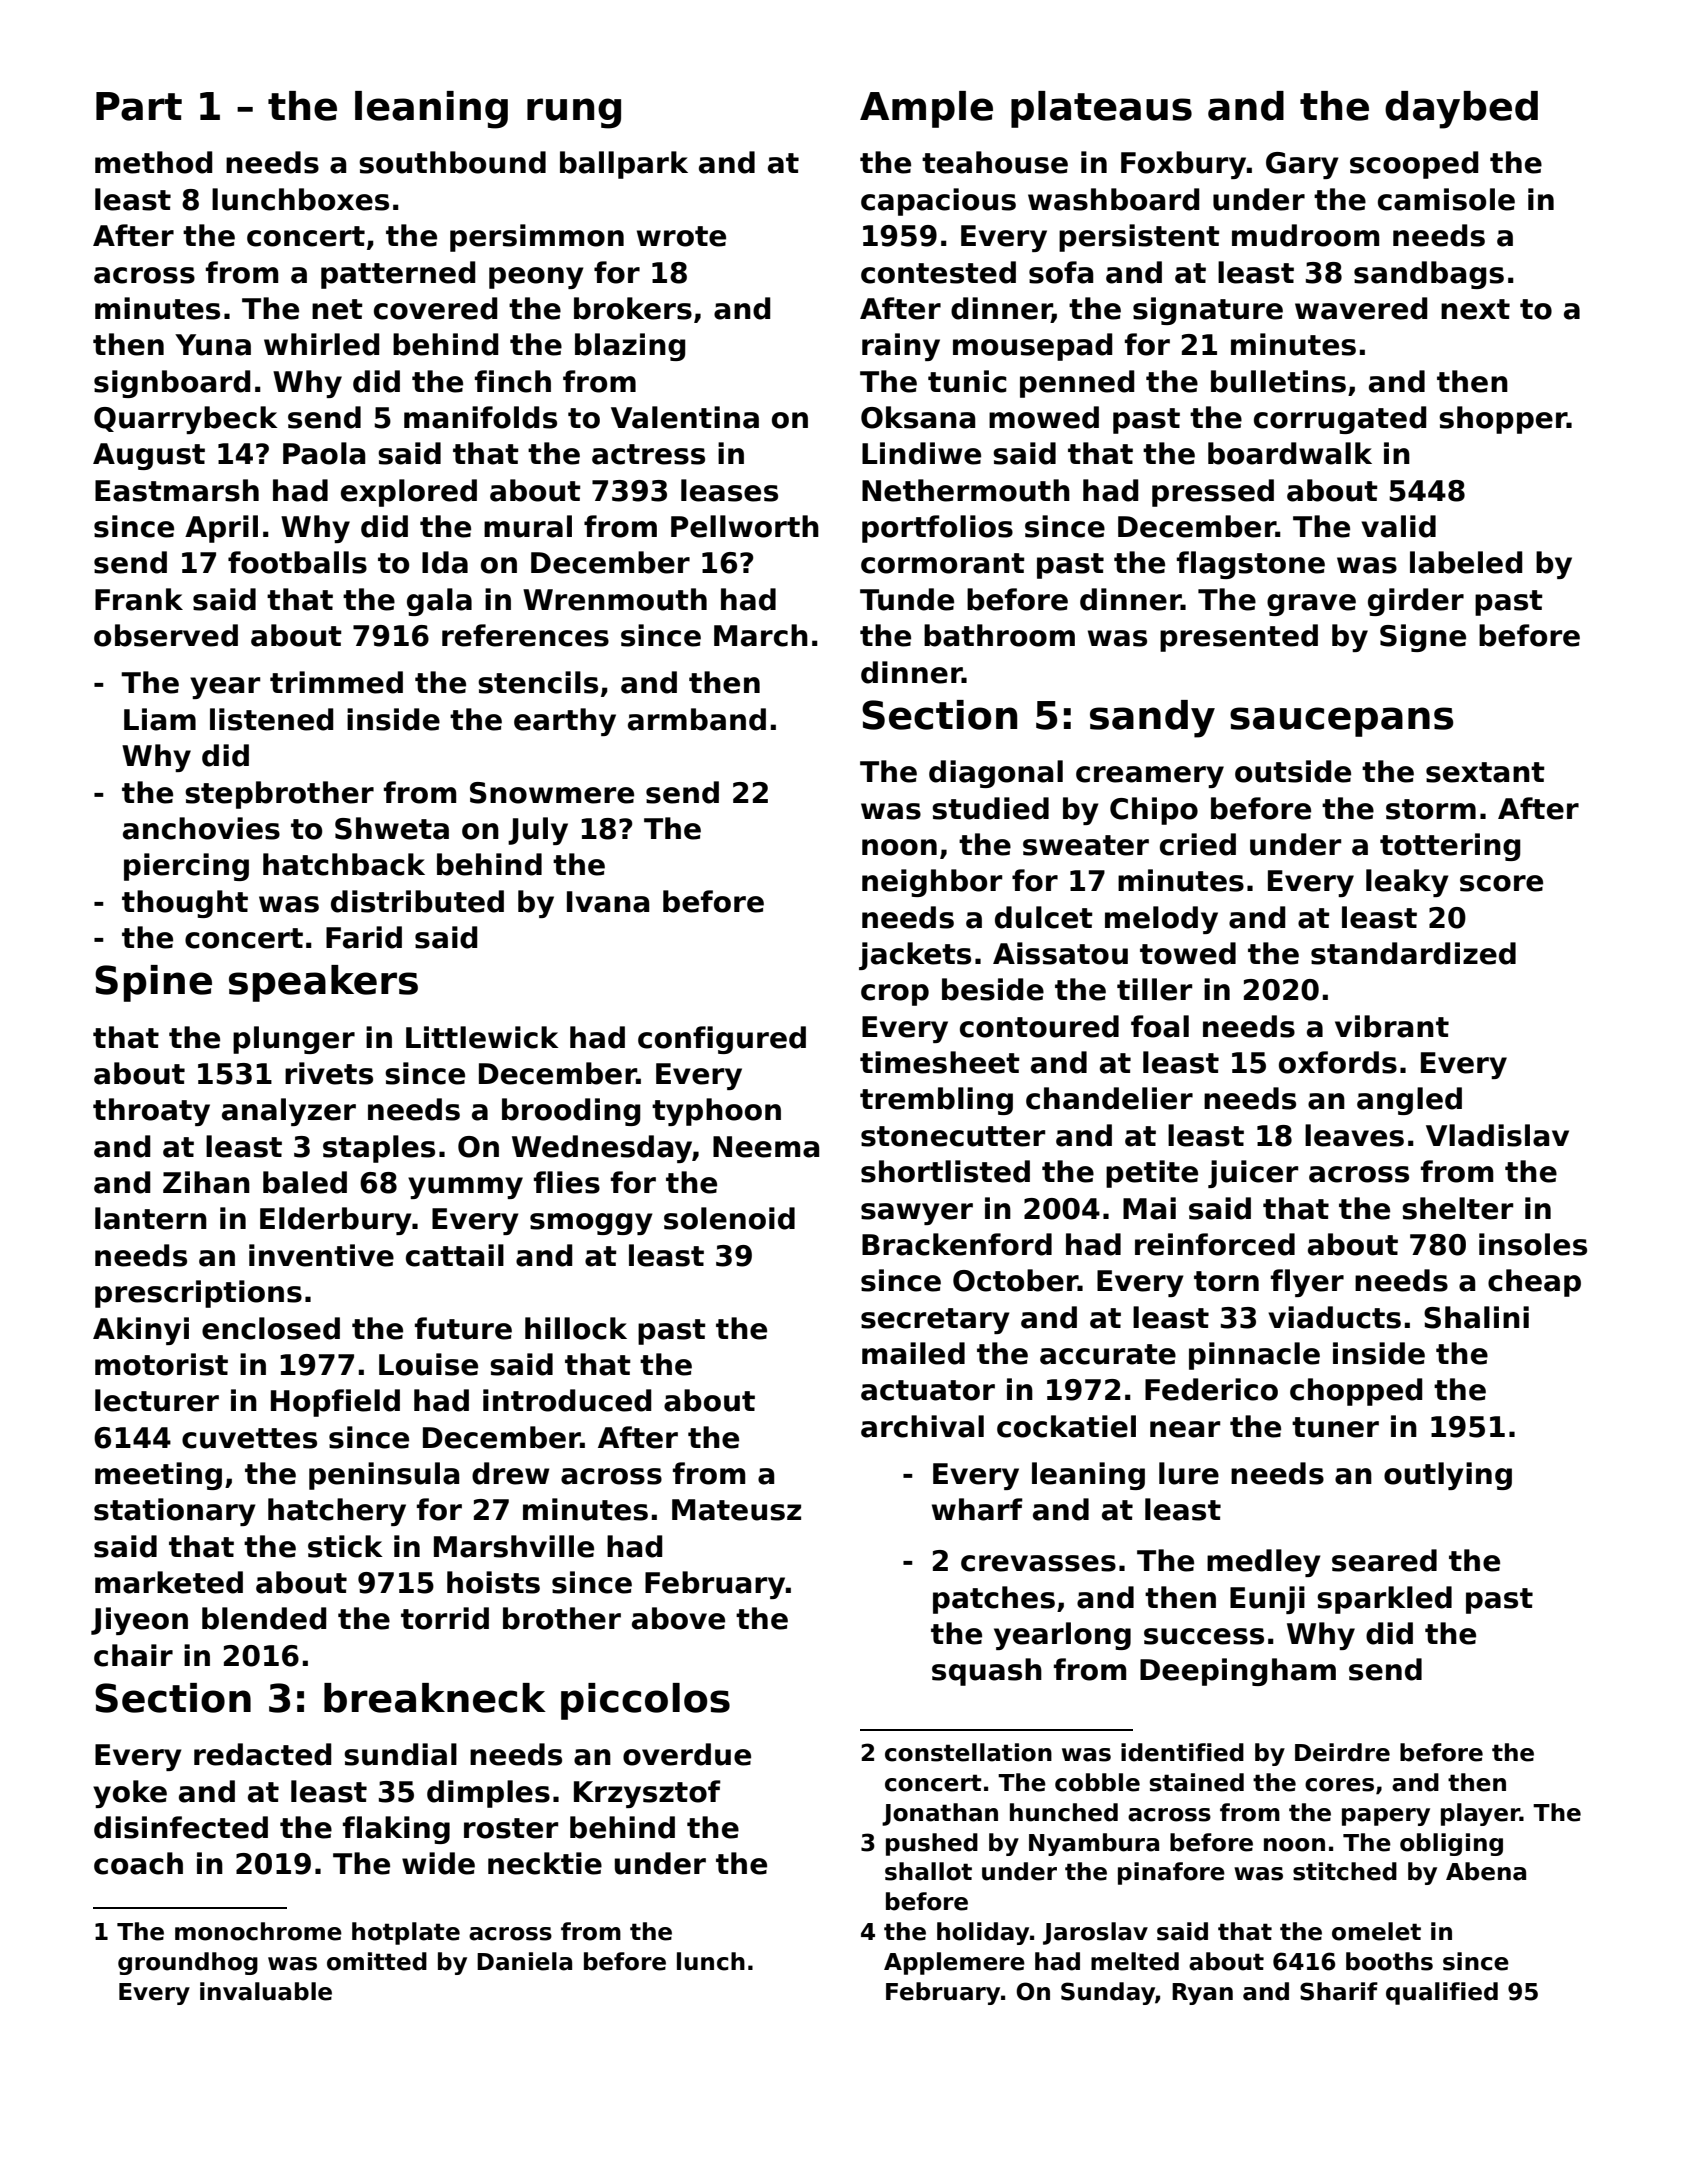  Describe the element at coordinates (1095, 1933) in the screenshot. I see `Jaroslav` at that location.
